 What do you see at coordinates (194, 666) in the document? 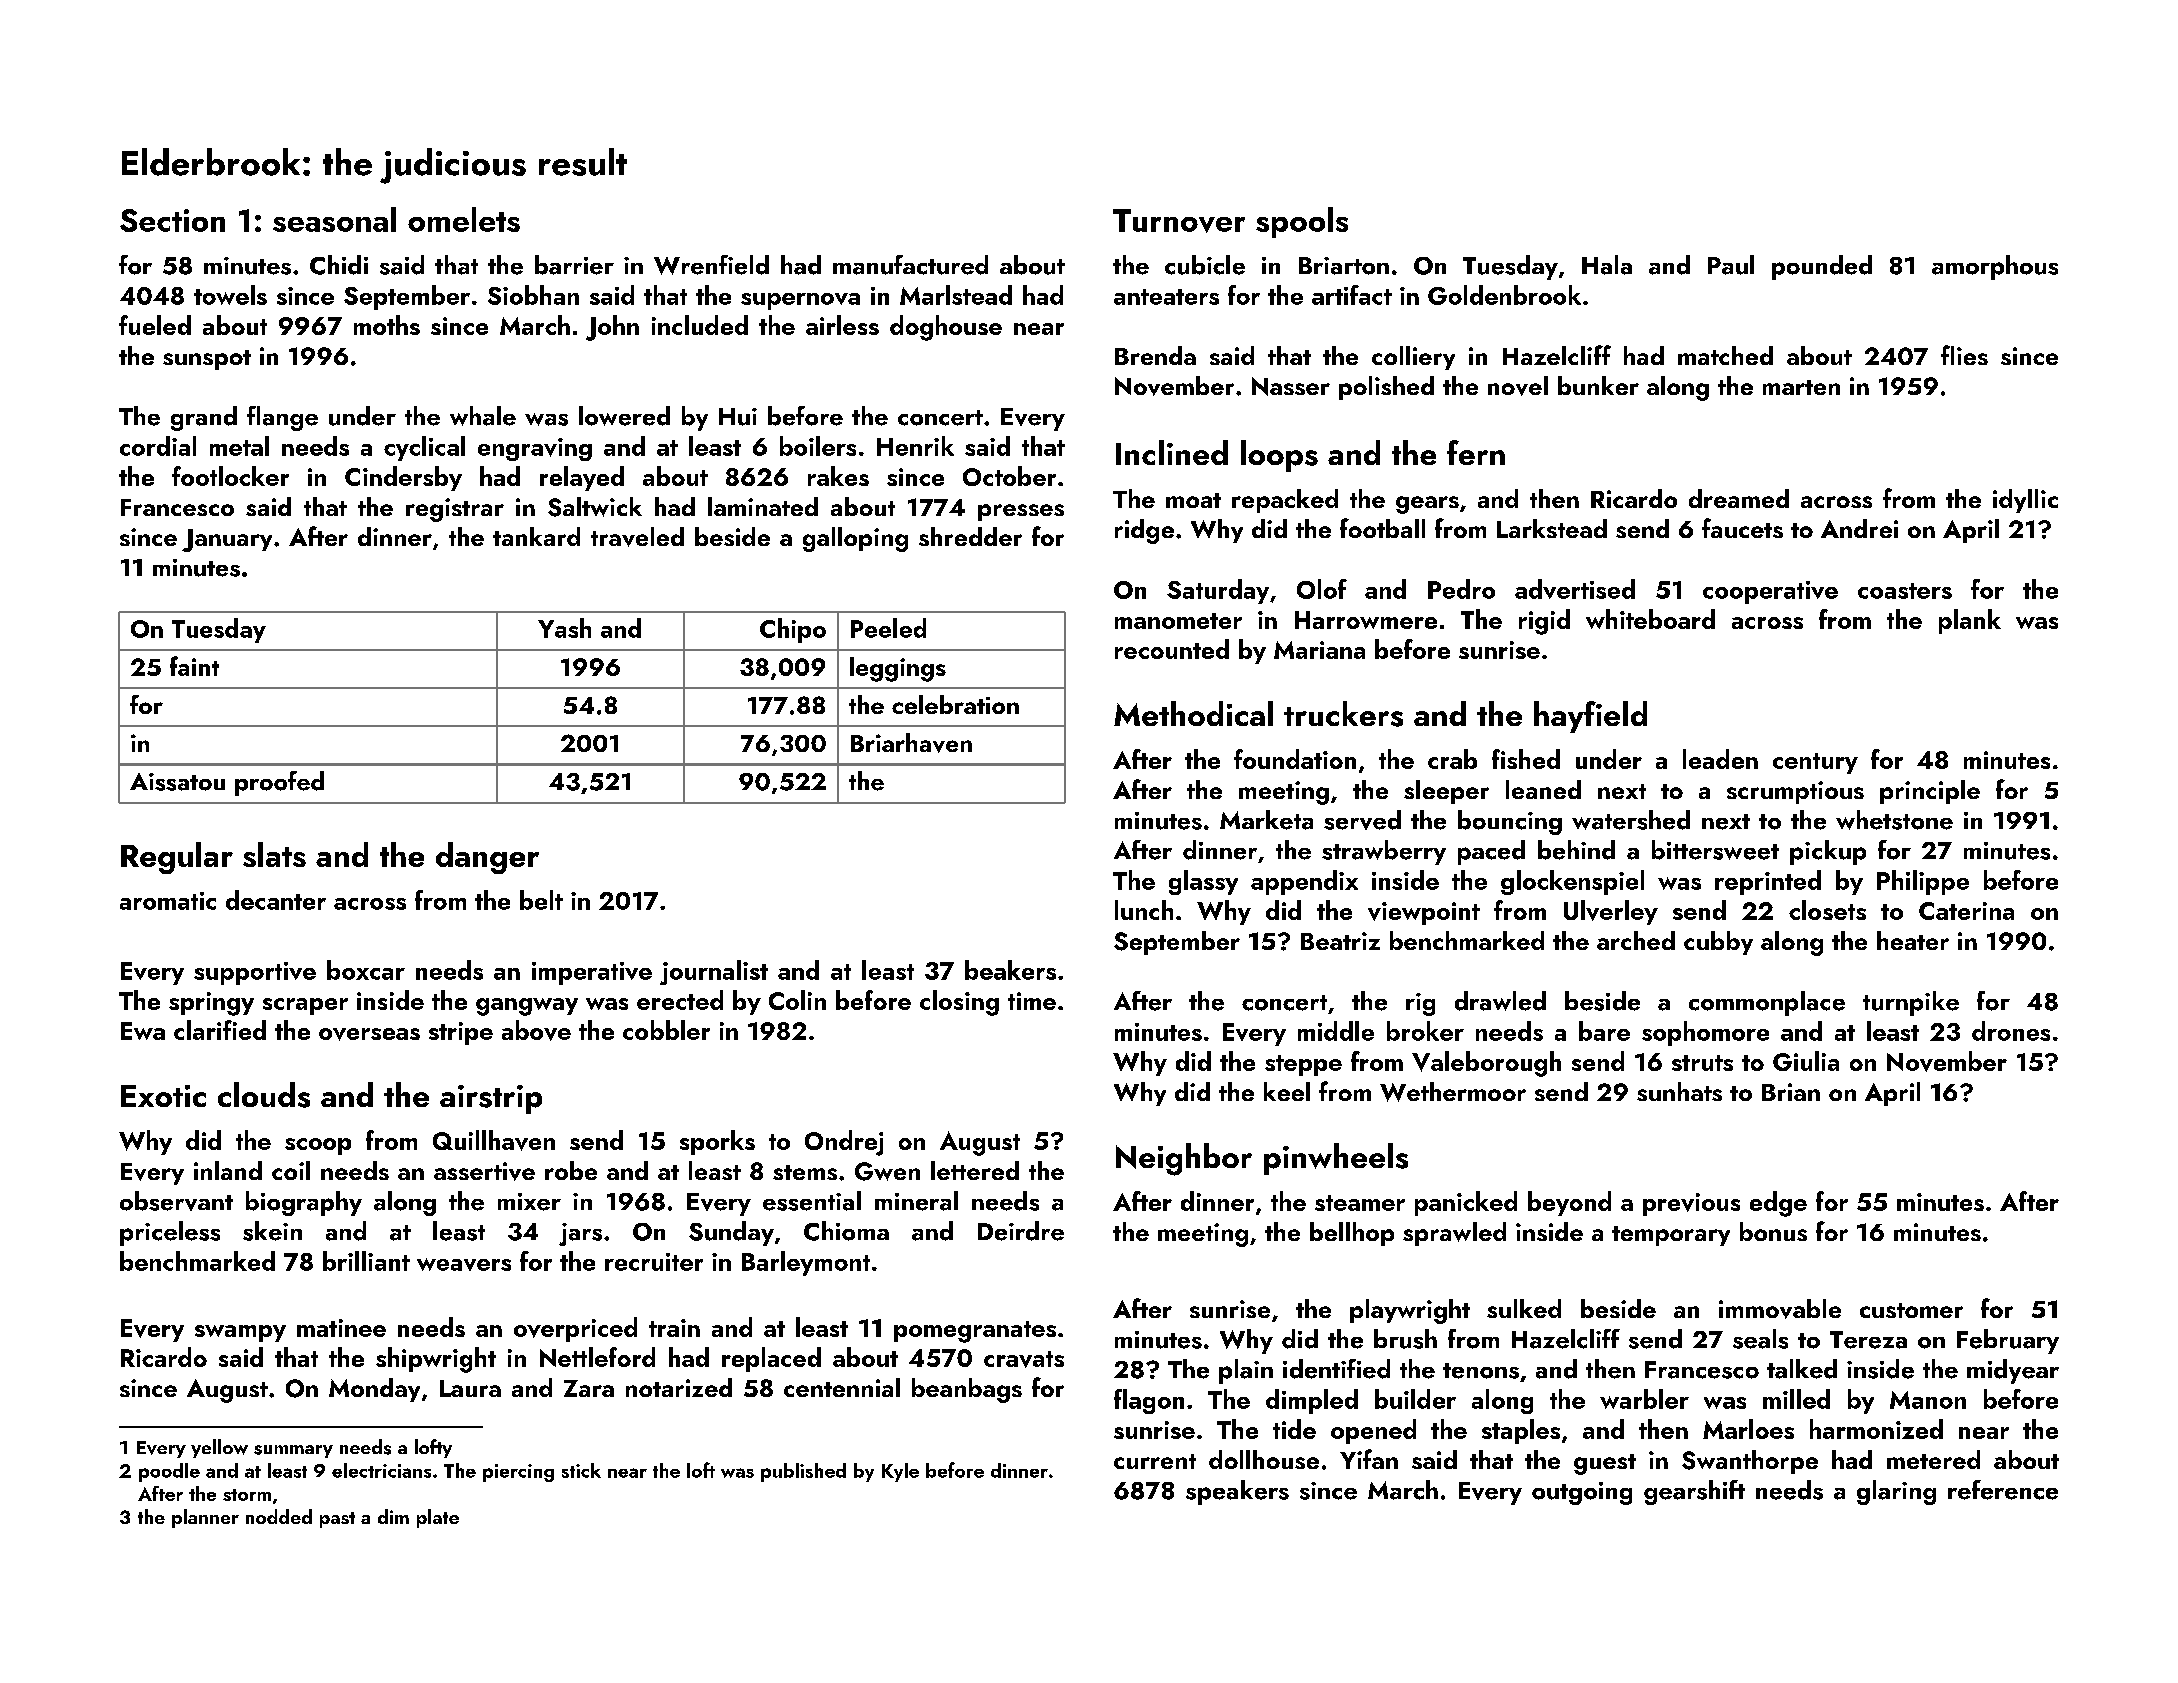
I see `faint` at bounding box center [194, 666].
